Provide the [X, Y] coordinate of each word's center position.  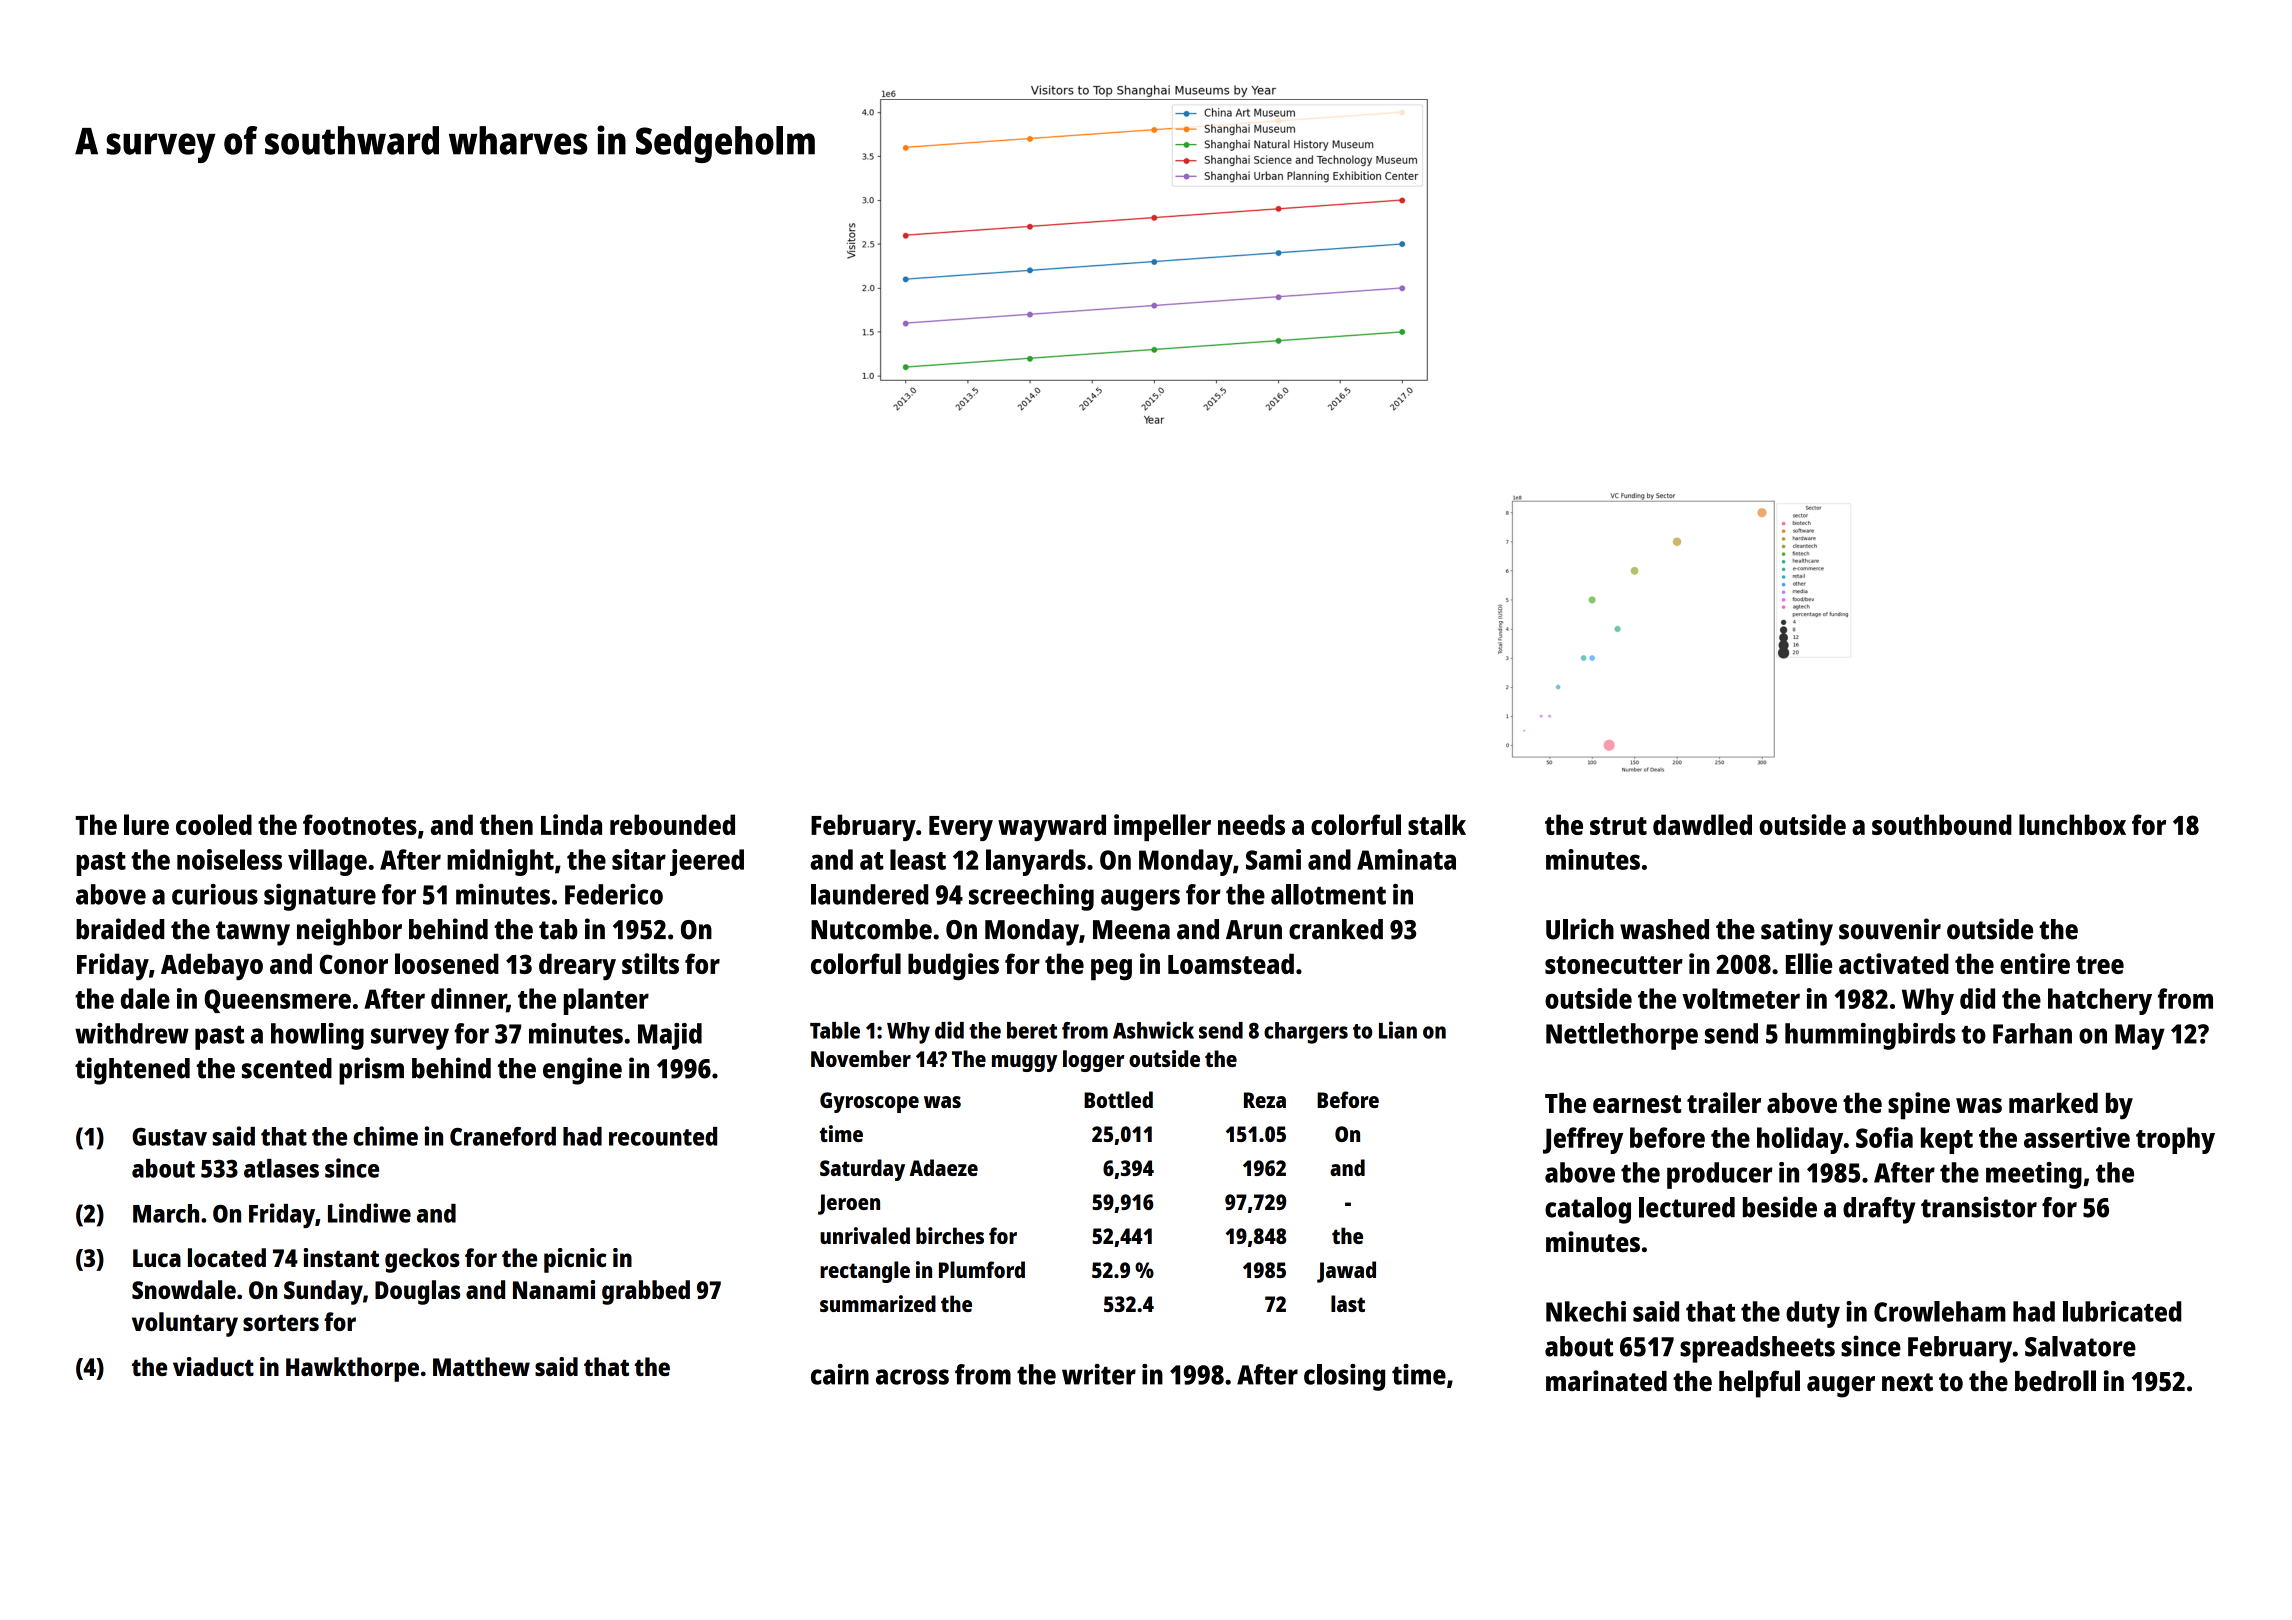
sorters [281, 1323]
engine [582, 1071]
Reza [1265, 1100]
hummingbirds [1870, 1036]
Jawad [1346, 1272]
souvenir [1890, 929]
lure [146, 824]
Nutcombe [871, 929]
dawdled [1702, 824]
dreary [577, 966]
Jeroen [849, 1204]
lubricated [2122, 1311]
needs [1251, 824]
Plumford [982, 1269]
